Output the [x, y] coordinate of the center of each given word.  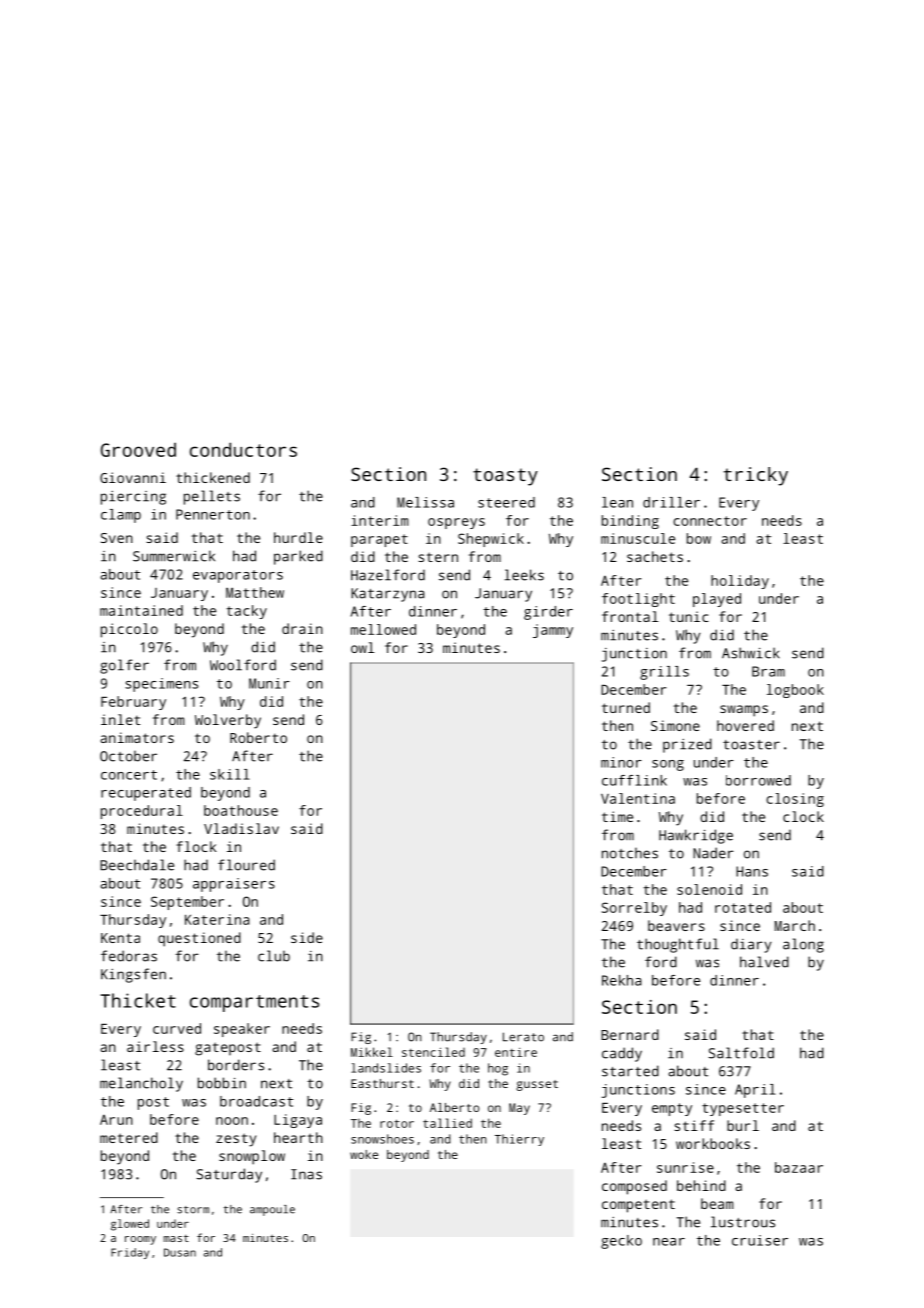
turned [626, 707]
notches [630, 853]
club [274, 956]
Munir [269, 683]
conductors [243, 449]
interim [380, 520]
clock [803, 816]
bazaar [799, 1167]
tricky [755, 476]
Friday [130, 1253]
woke [364, 1154]
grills [664, 673]
